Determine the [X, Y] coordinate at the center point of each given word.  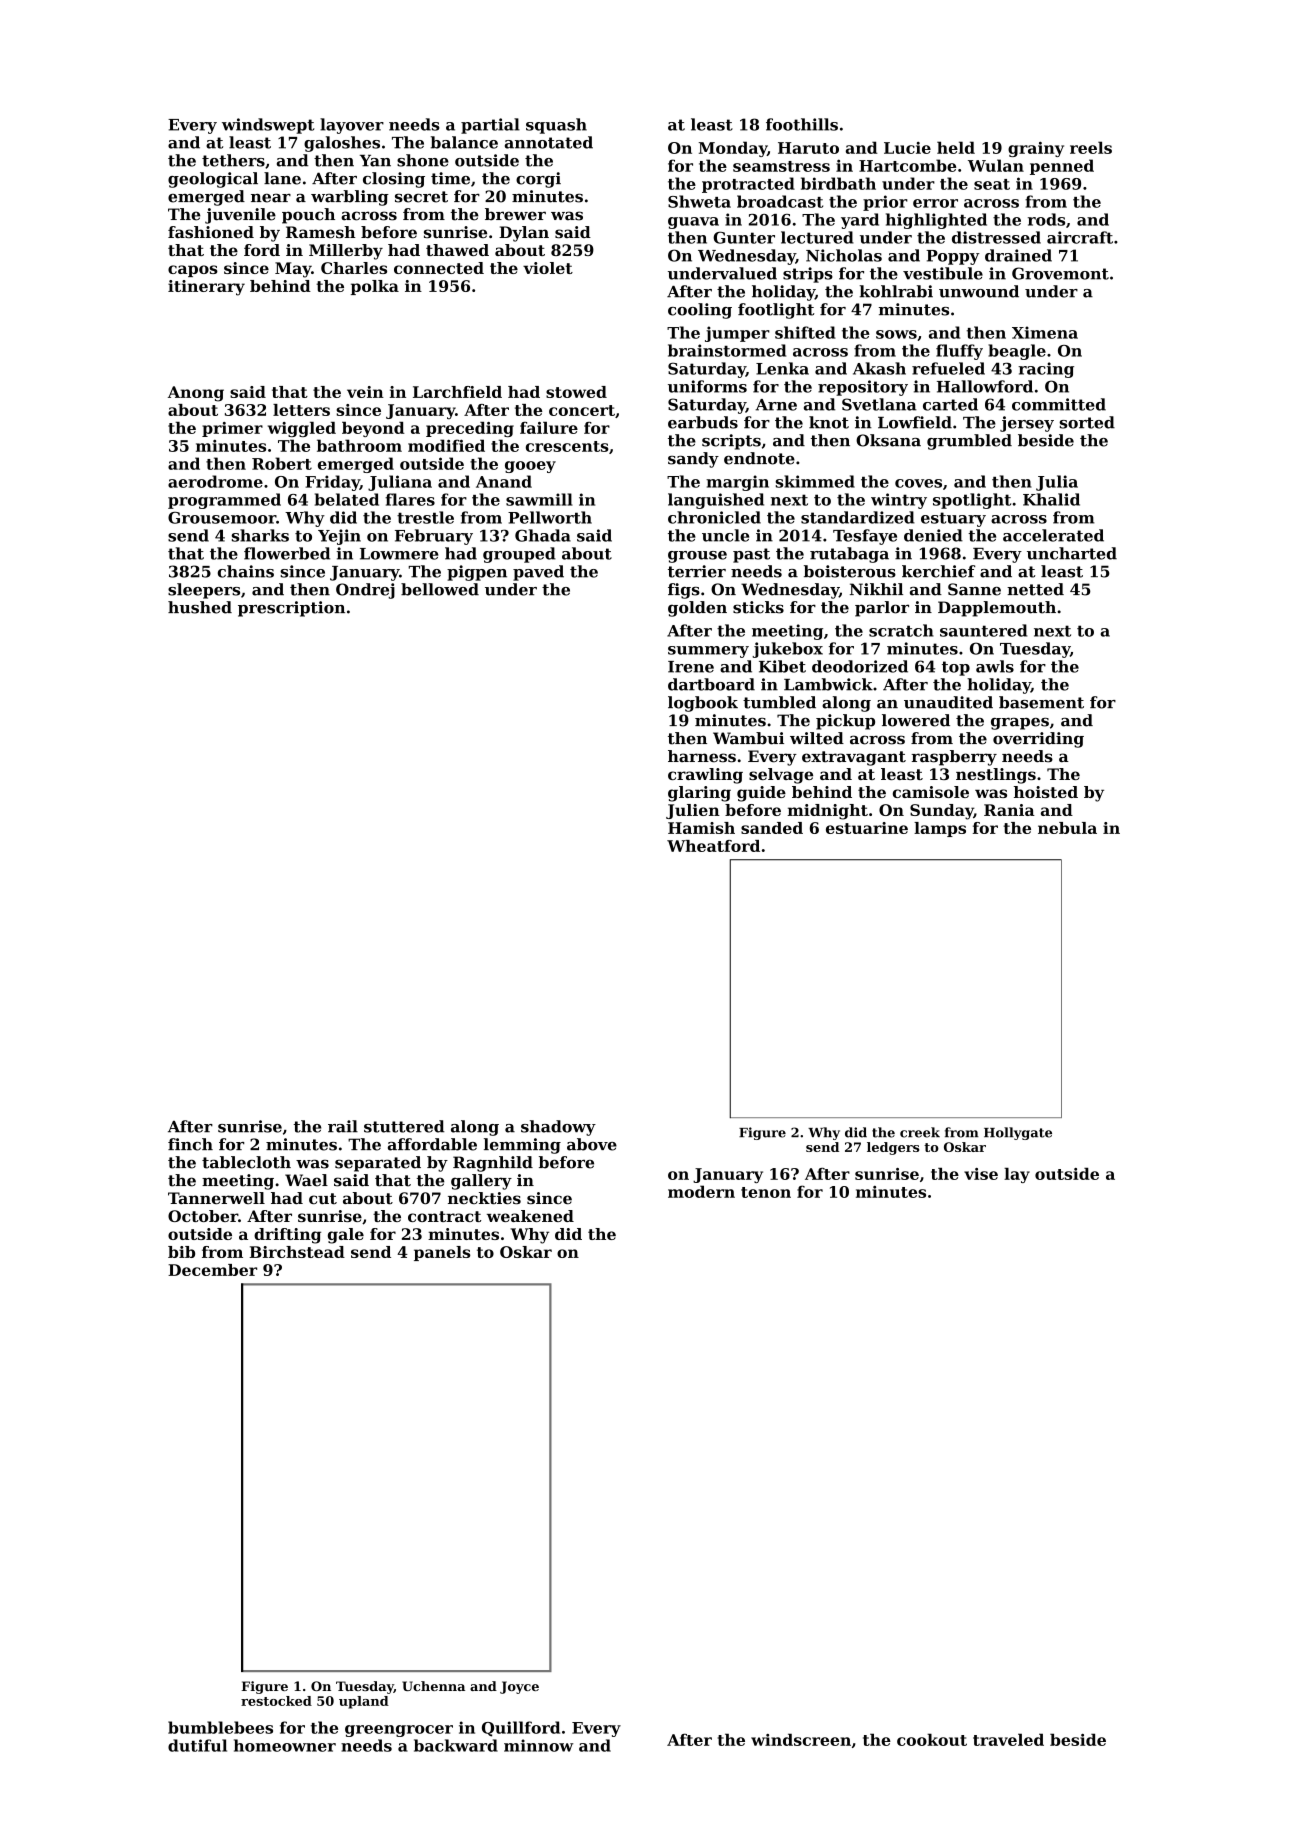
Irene [691, 667]
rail [343, 1126]
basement [1041, 702]
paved [538, 573]
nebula [1067, 828]
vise [981, 1174]
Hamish [701, 828]
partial [490, 126]
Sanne [974, 589]
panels [442, 1253]
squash [556, 126]
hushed [200, 607]
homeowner [285, 1745]
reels [1091, 147]
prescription [291, 609]
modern [701, 1191]
